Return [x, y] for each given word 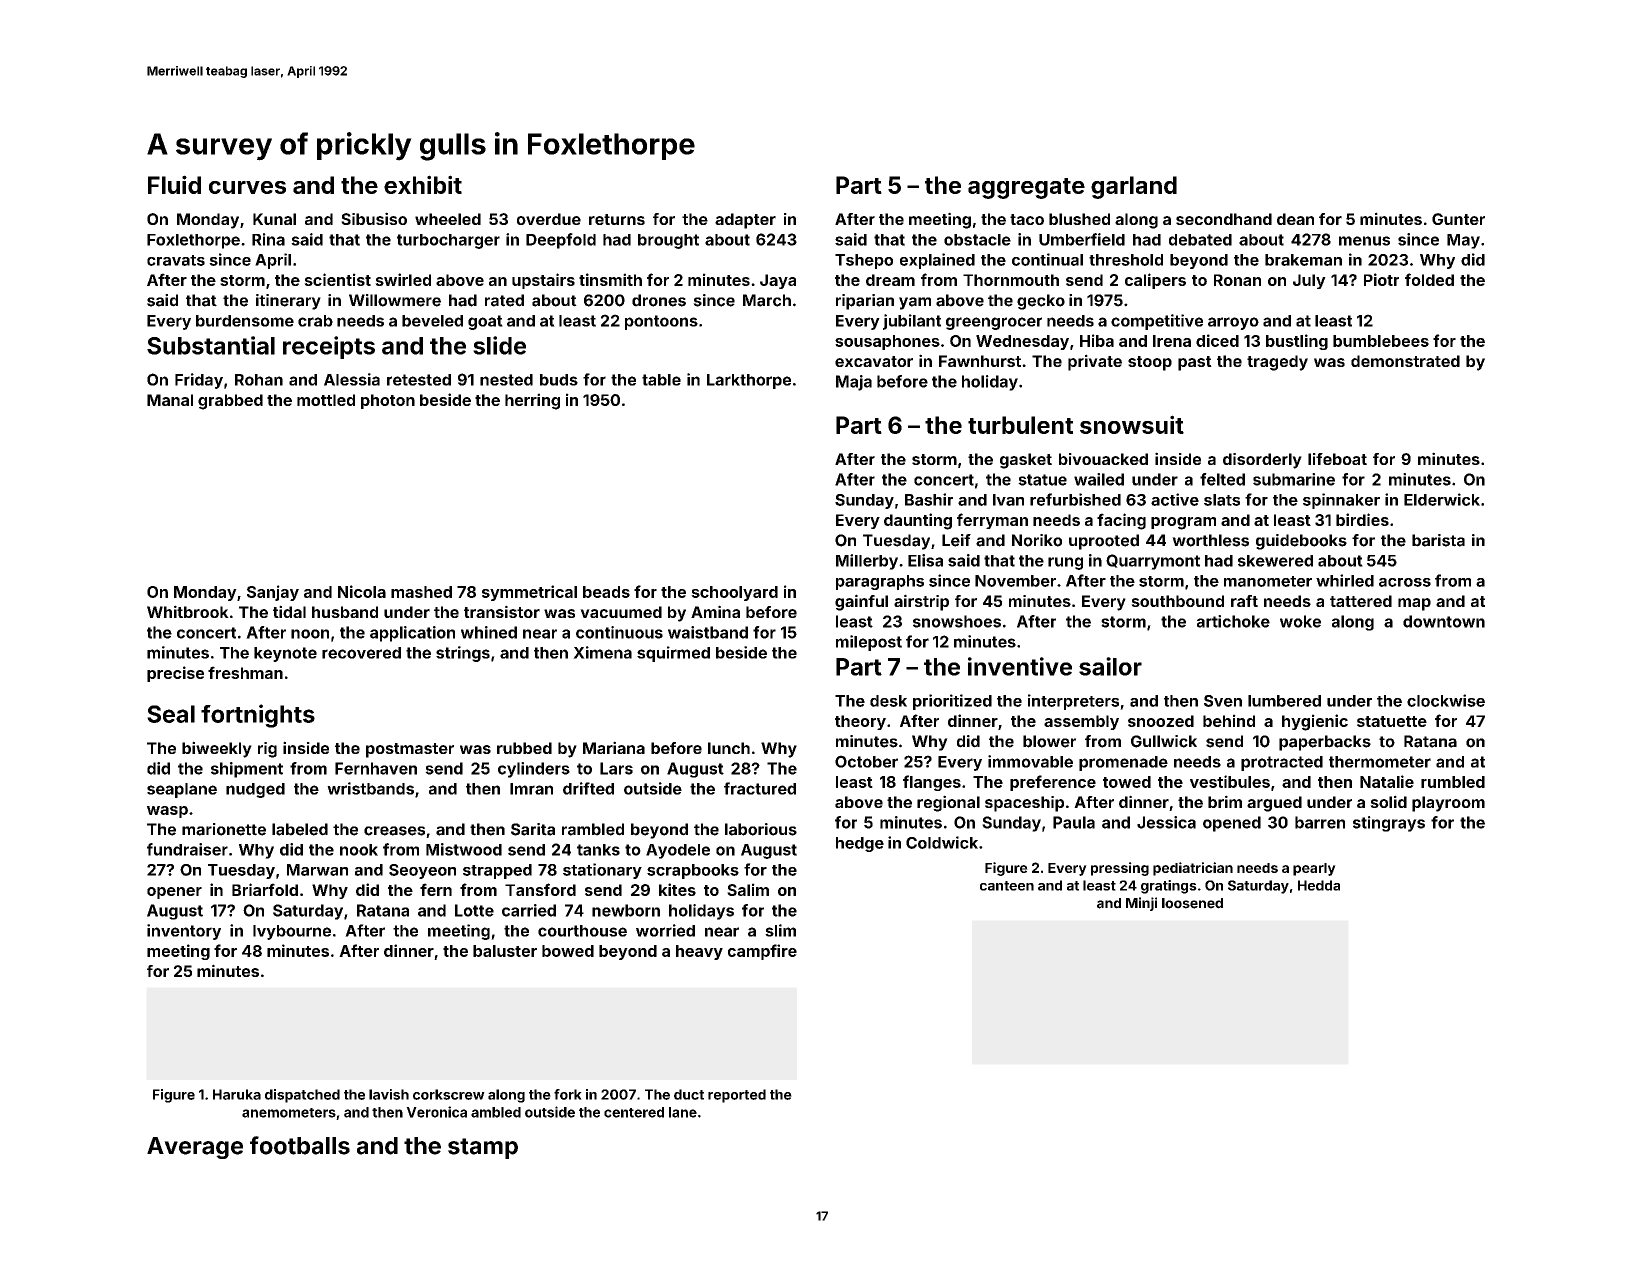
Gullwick [1164, 741]
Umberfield [1082, 239]
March [767, 300]
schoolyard [734, 593]
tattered [1361, 601]
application [412, 634]
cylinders [534, 770]
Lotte [474, 910]
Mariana [614, 747]
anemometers [289, 1113]
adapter [745, 221]
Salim [748, 889]
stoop [1150, 363]
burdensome [245, 321]
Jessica [1166, 822]
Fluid [174, 184]
